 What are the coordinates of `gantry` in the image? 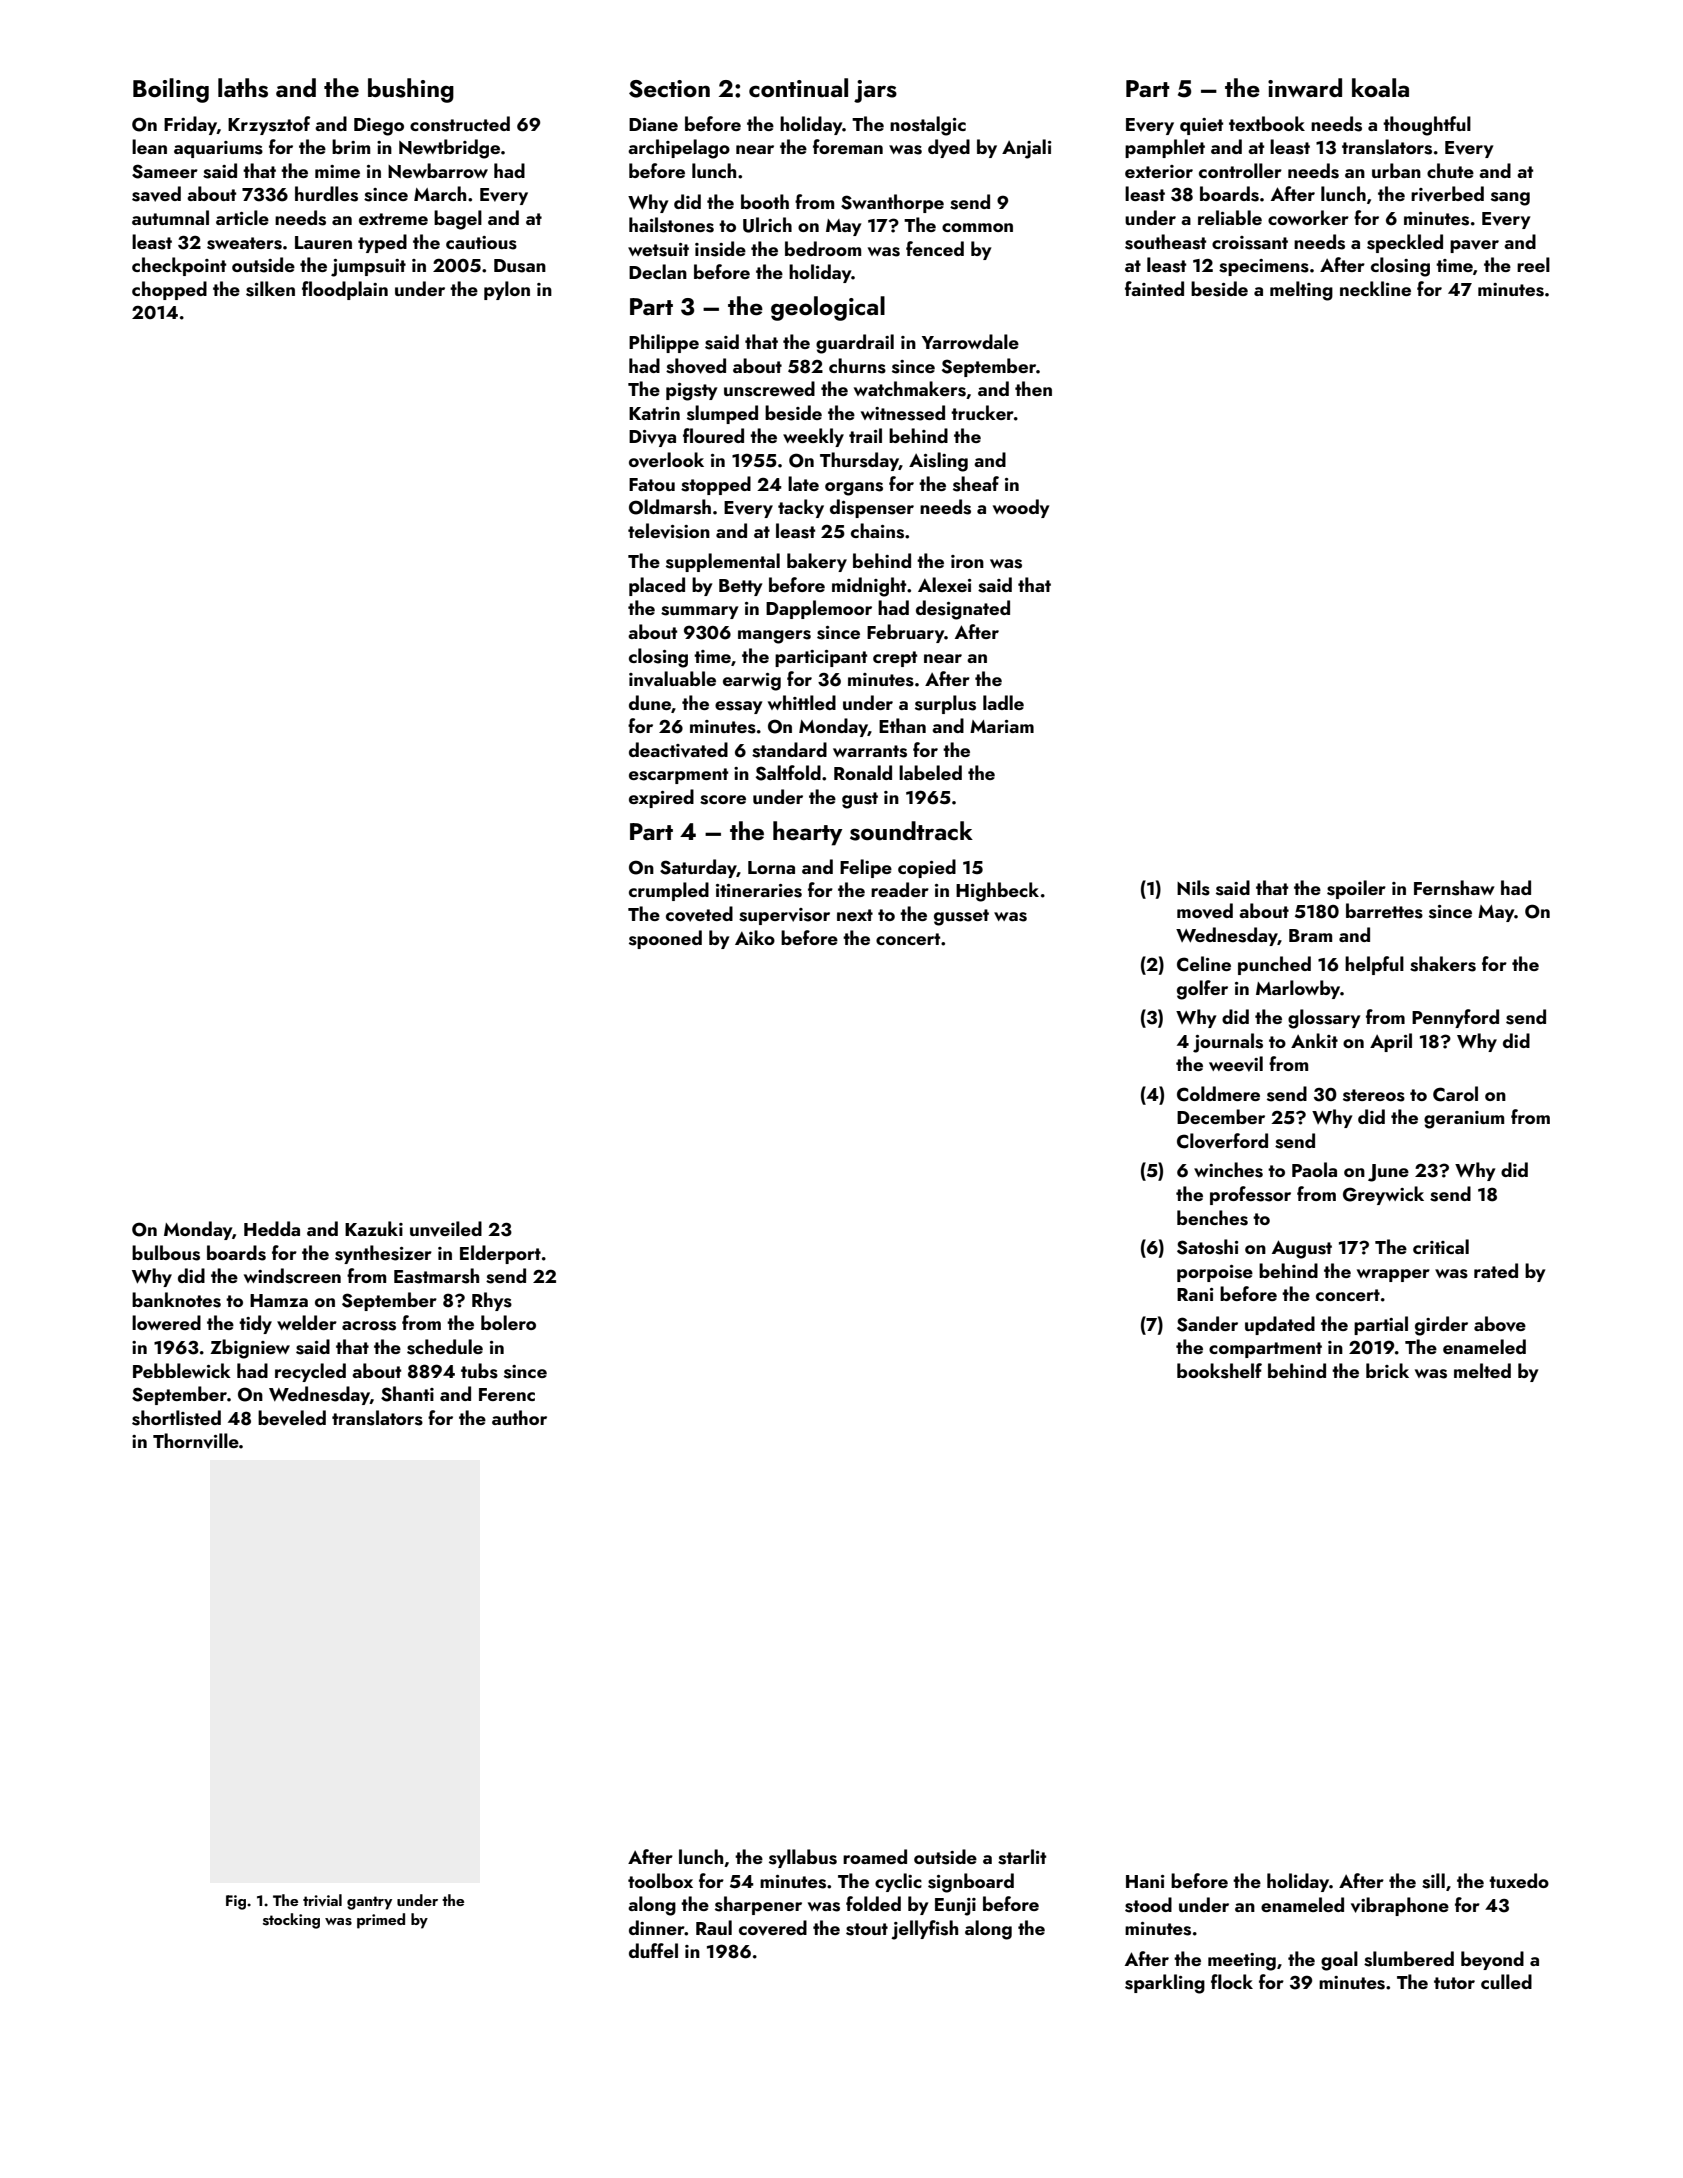 It's located at (369, 1903).
